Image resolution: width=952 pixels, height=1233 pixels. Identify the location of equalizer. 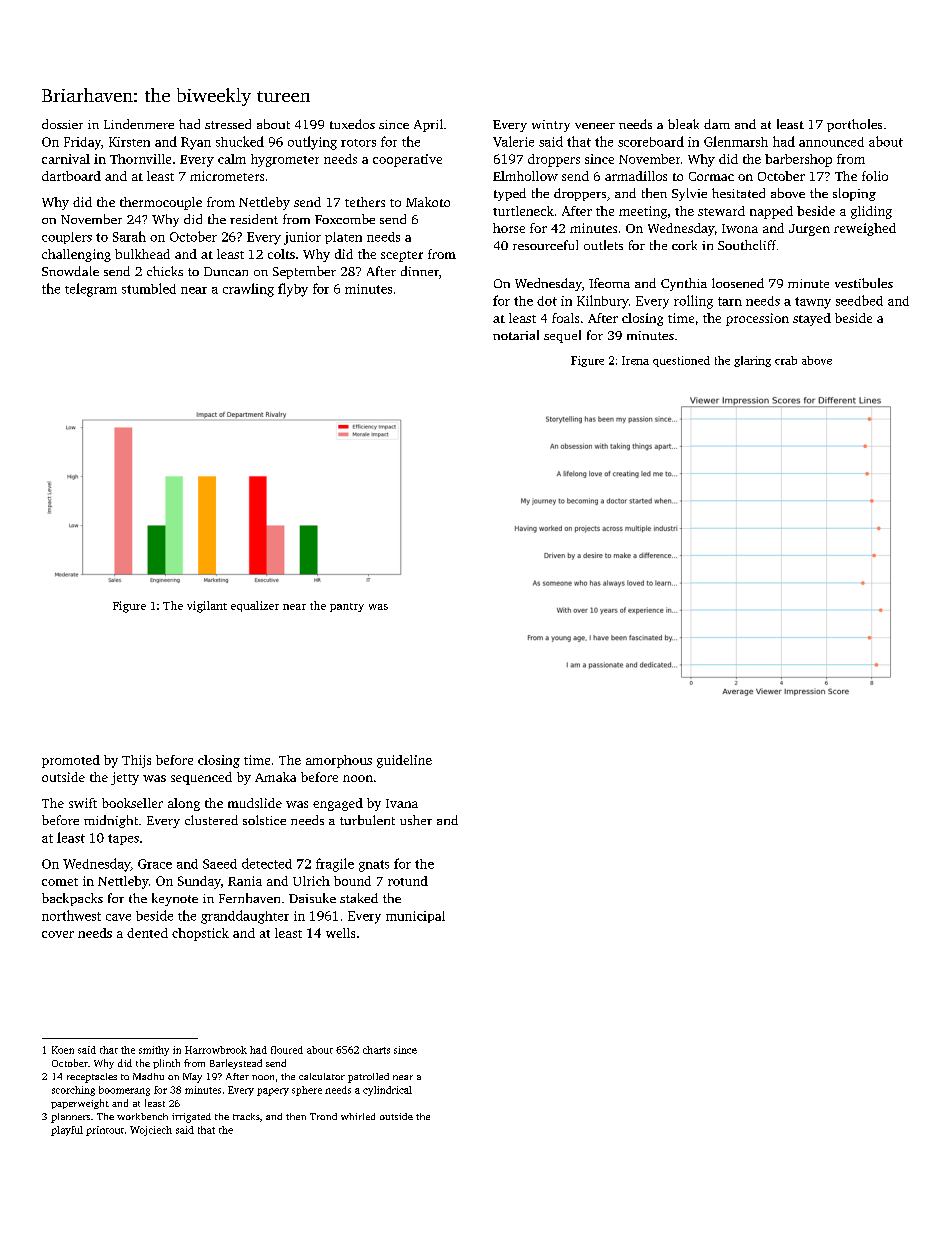
(255, 606).
